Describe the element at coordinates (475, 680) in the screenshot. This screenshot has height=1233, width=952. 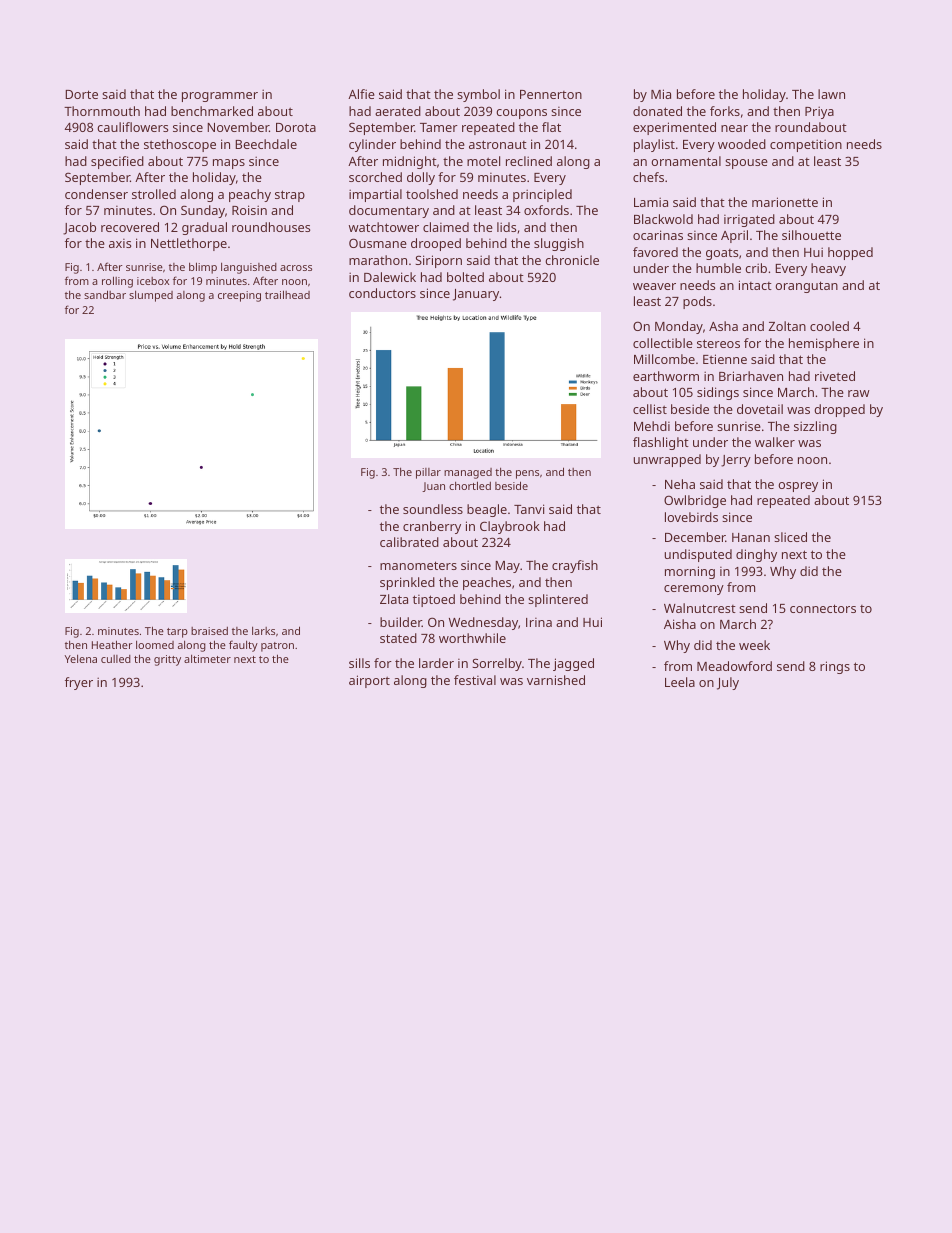
I see `festival` at that location.
